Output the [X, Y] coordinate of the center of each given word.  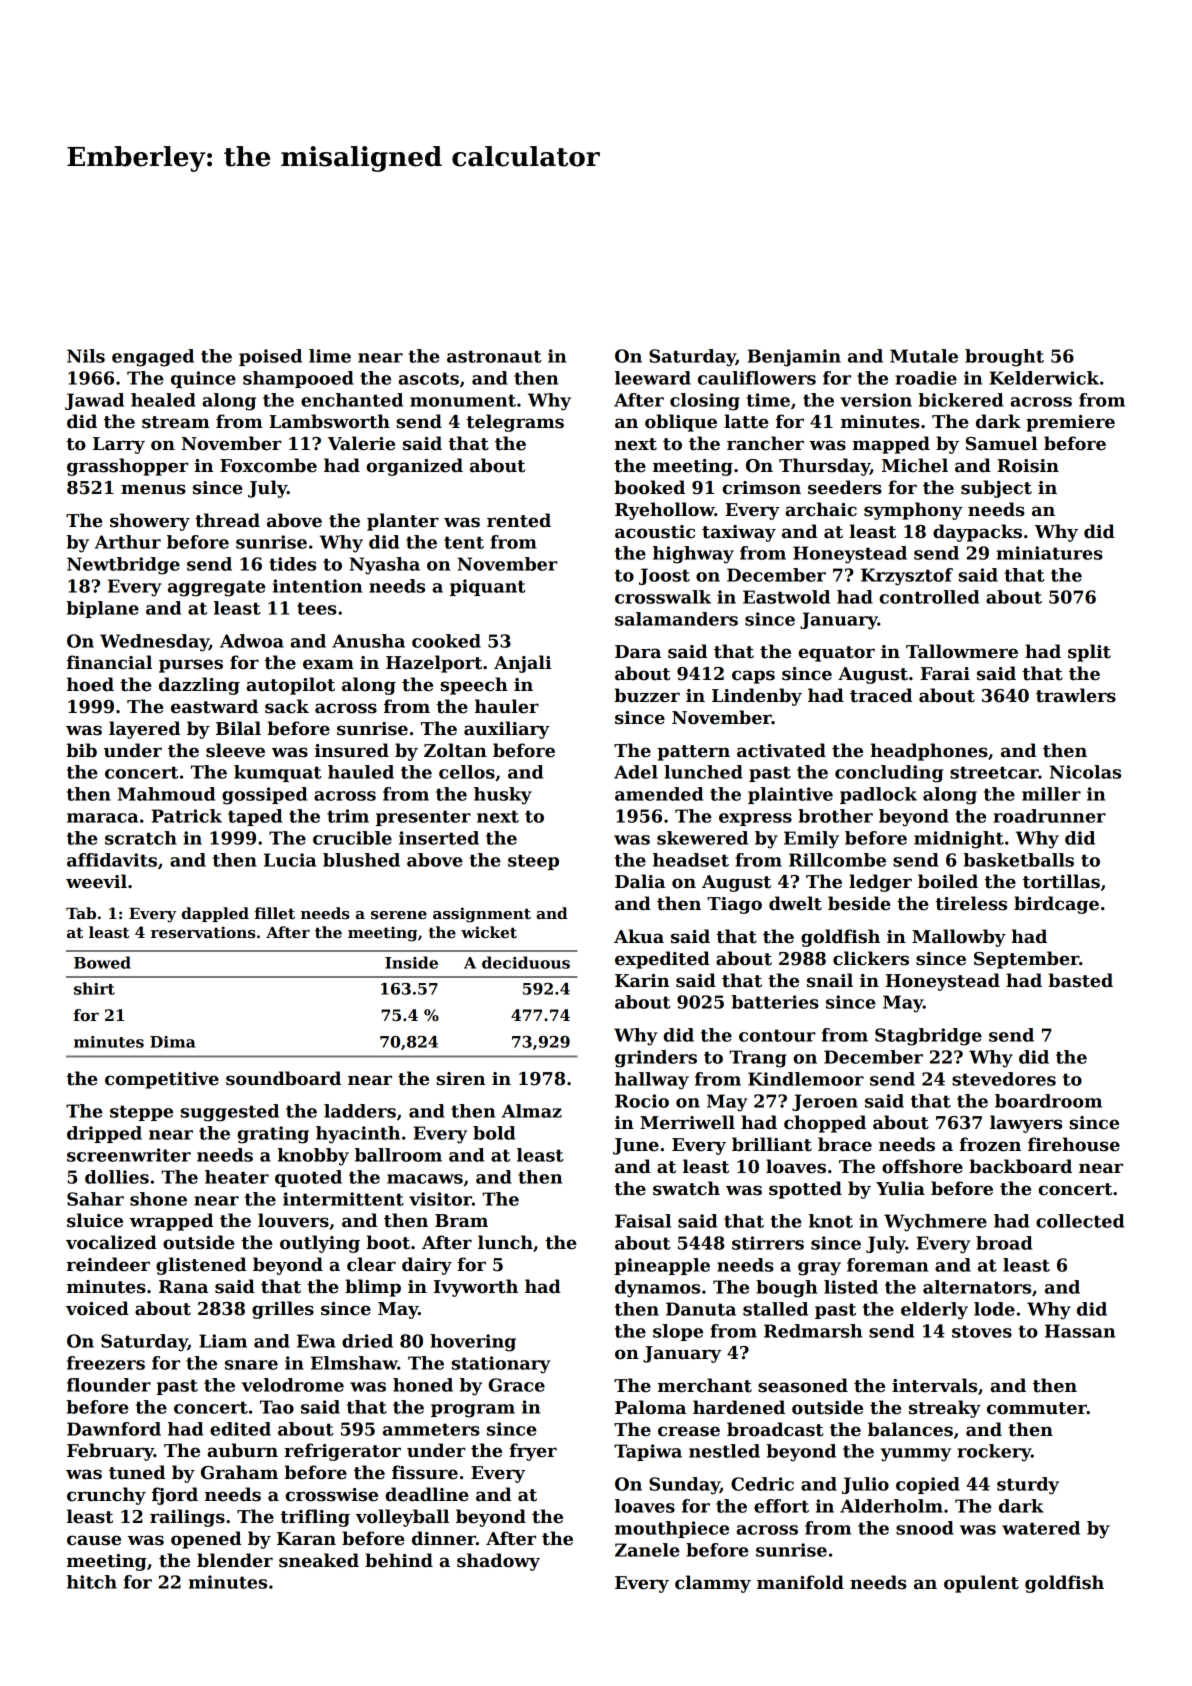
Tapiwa [648, 1452]
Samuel [1001, 443]
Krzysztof [907, 577]
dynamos [657, 1289]
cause [94, 1540]
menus [153, 489]
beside [859, 903]
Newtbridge [123, 566]
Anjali [522, 664]
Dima [172, 1042]
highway [693, 555]
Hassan [1080, 1331]
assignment [482, 915]
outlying [320, 1244]
